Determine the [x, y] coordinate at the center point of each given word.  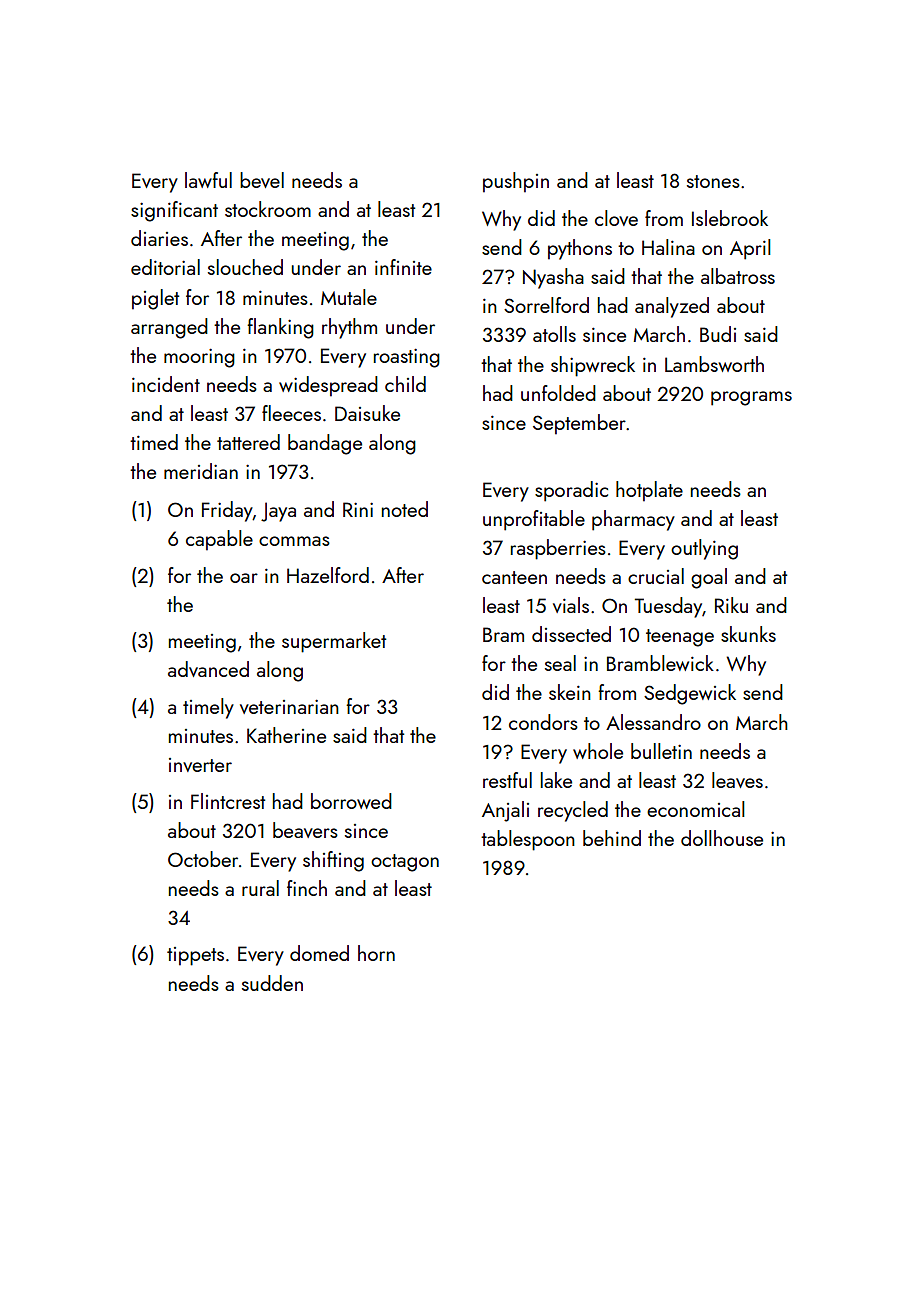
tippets [195, 956]
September [579, 424]
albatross [738, 276]
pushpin [516, 182]
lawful [208, 180]
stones [713, 181]
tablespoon [528, 840]
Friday [227, 511]
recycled [573, 811]
